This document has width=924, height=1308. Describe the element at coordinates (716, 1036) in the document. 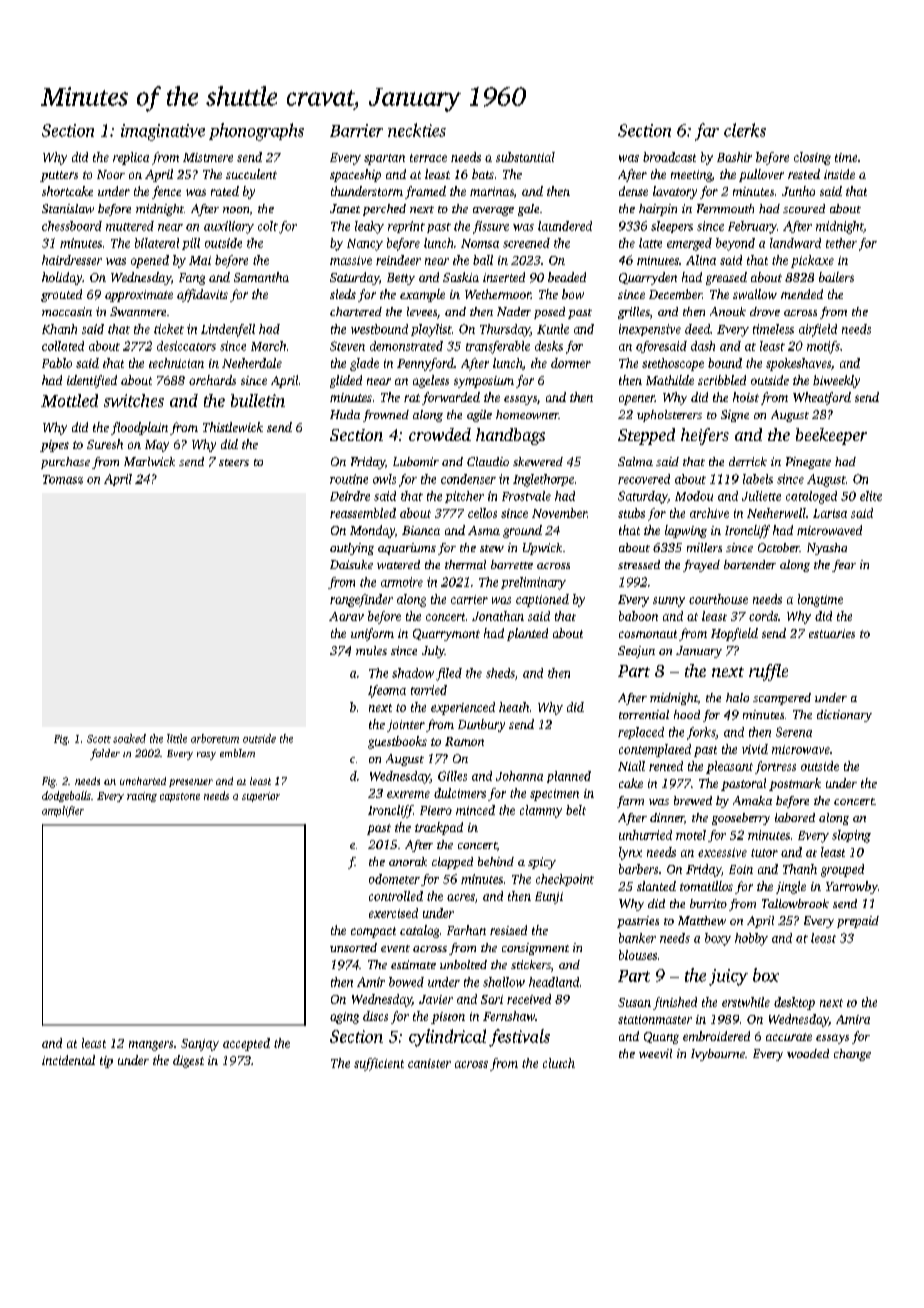

I see `embroidered` at that location.
